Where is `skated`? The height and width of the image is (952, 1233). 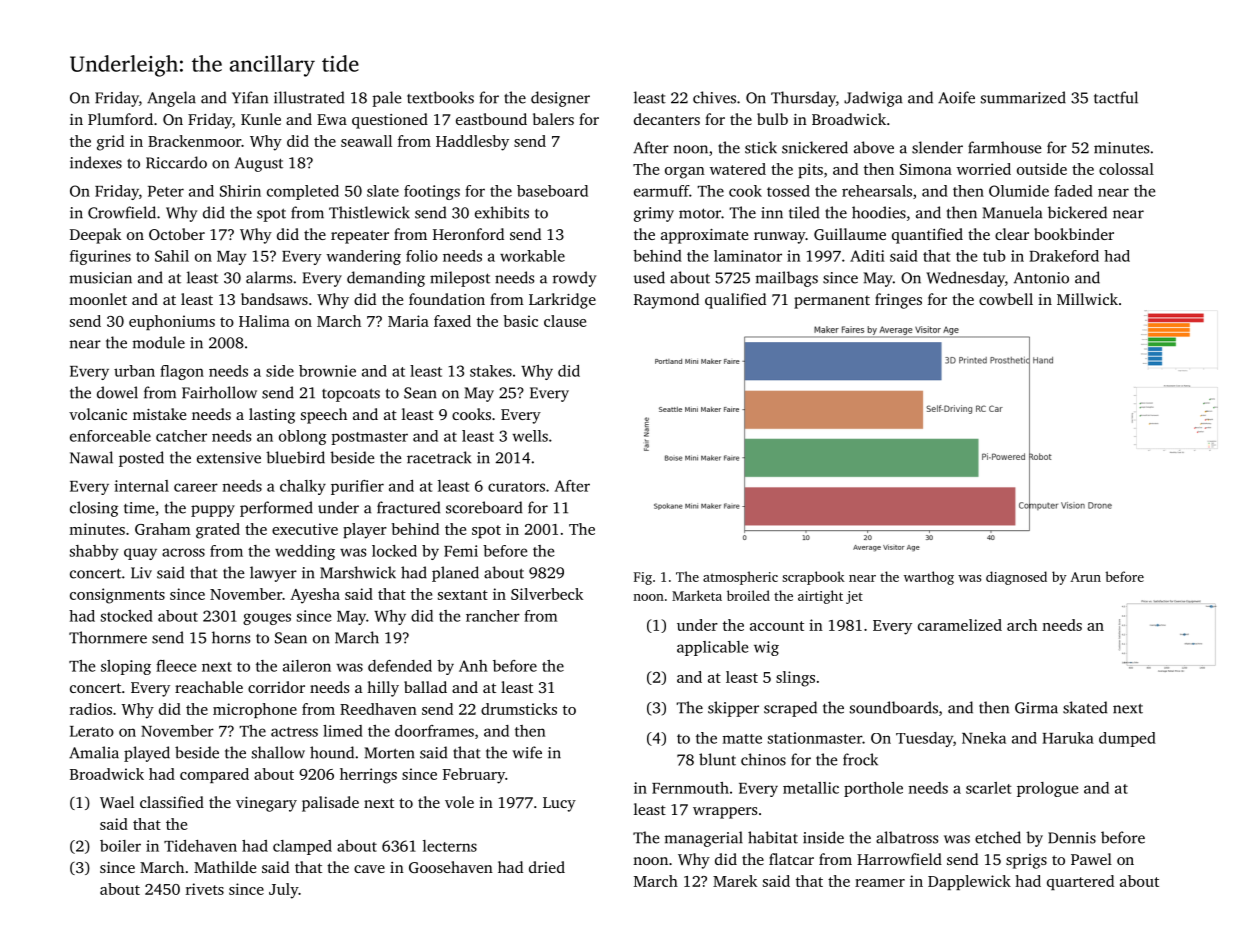 skated is located at coordinates (1085, 707).
